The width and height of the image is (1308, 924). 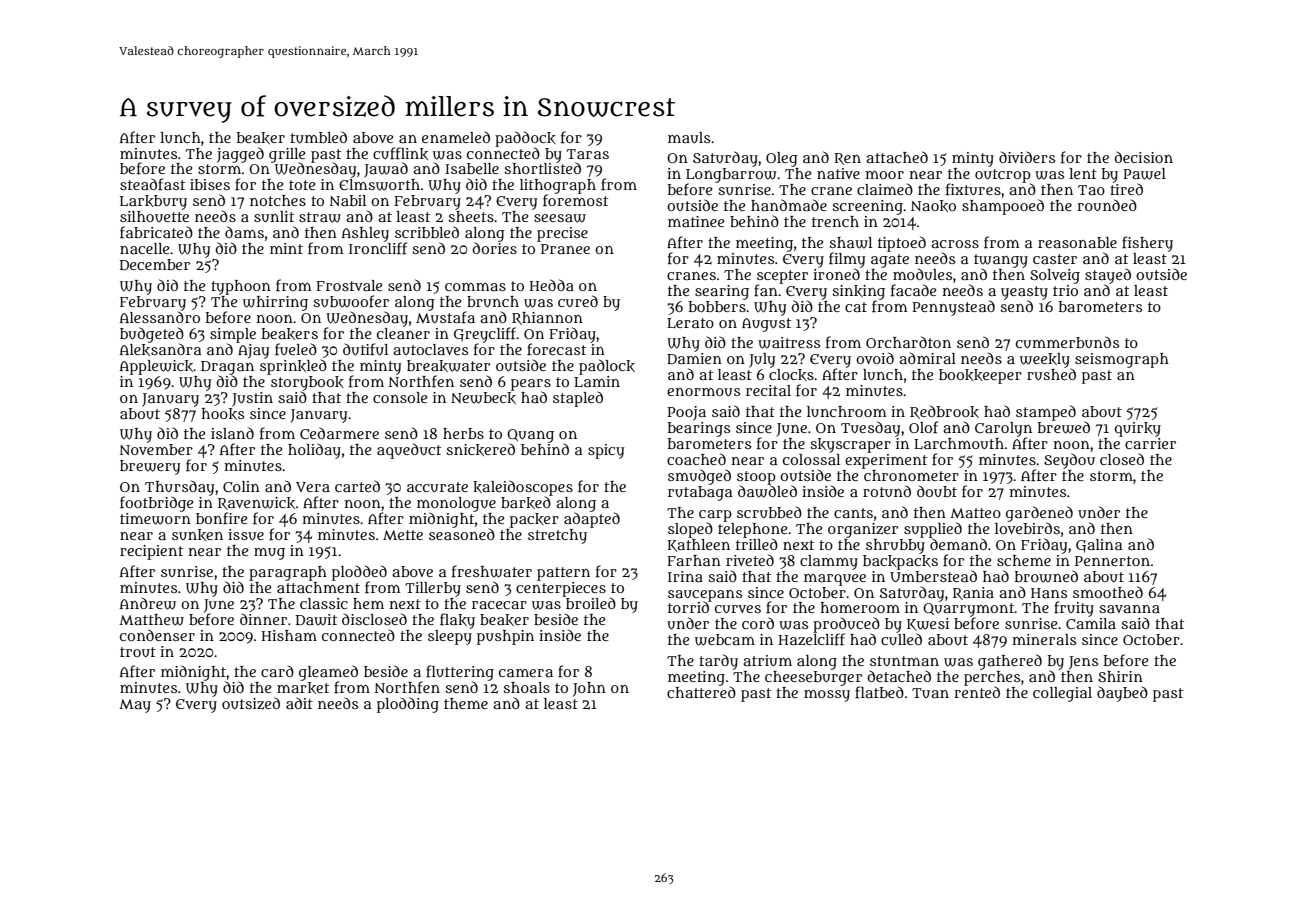 What do you see at coordinates (1091, 623) in the image?
I see `Camila` at bounding box center [1091, 623].
